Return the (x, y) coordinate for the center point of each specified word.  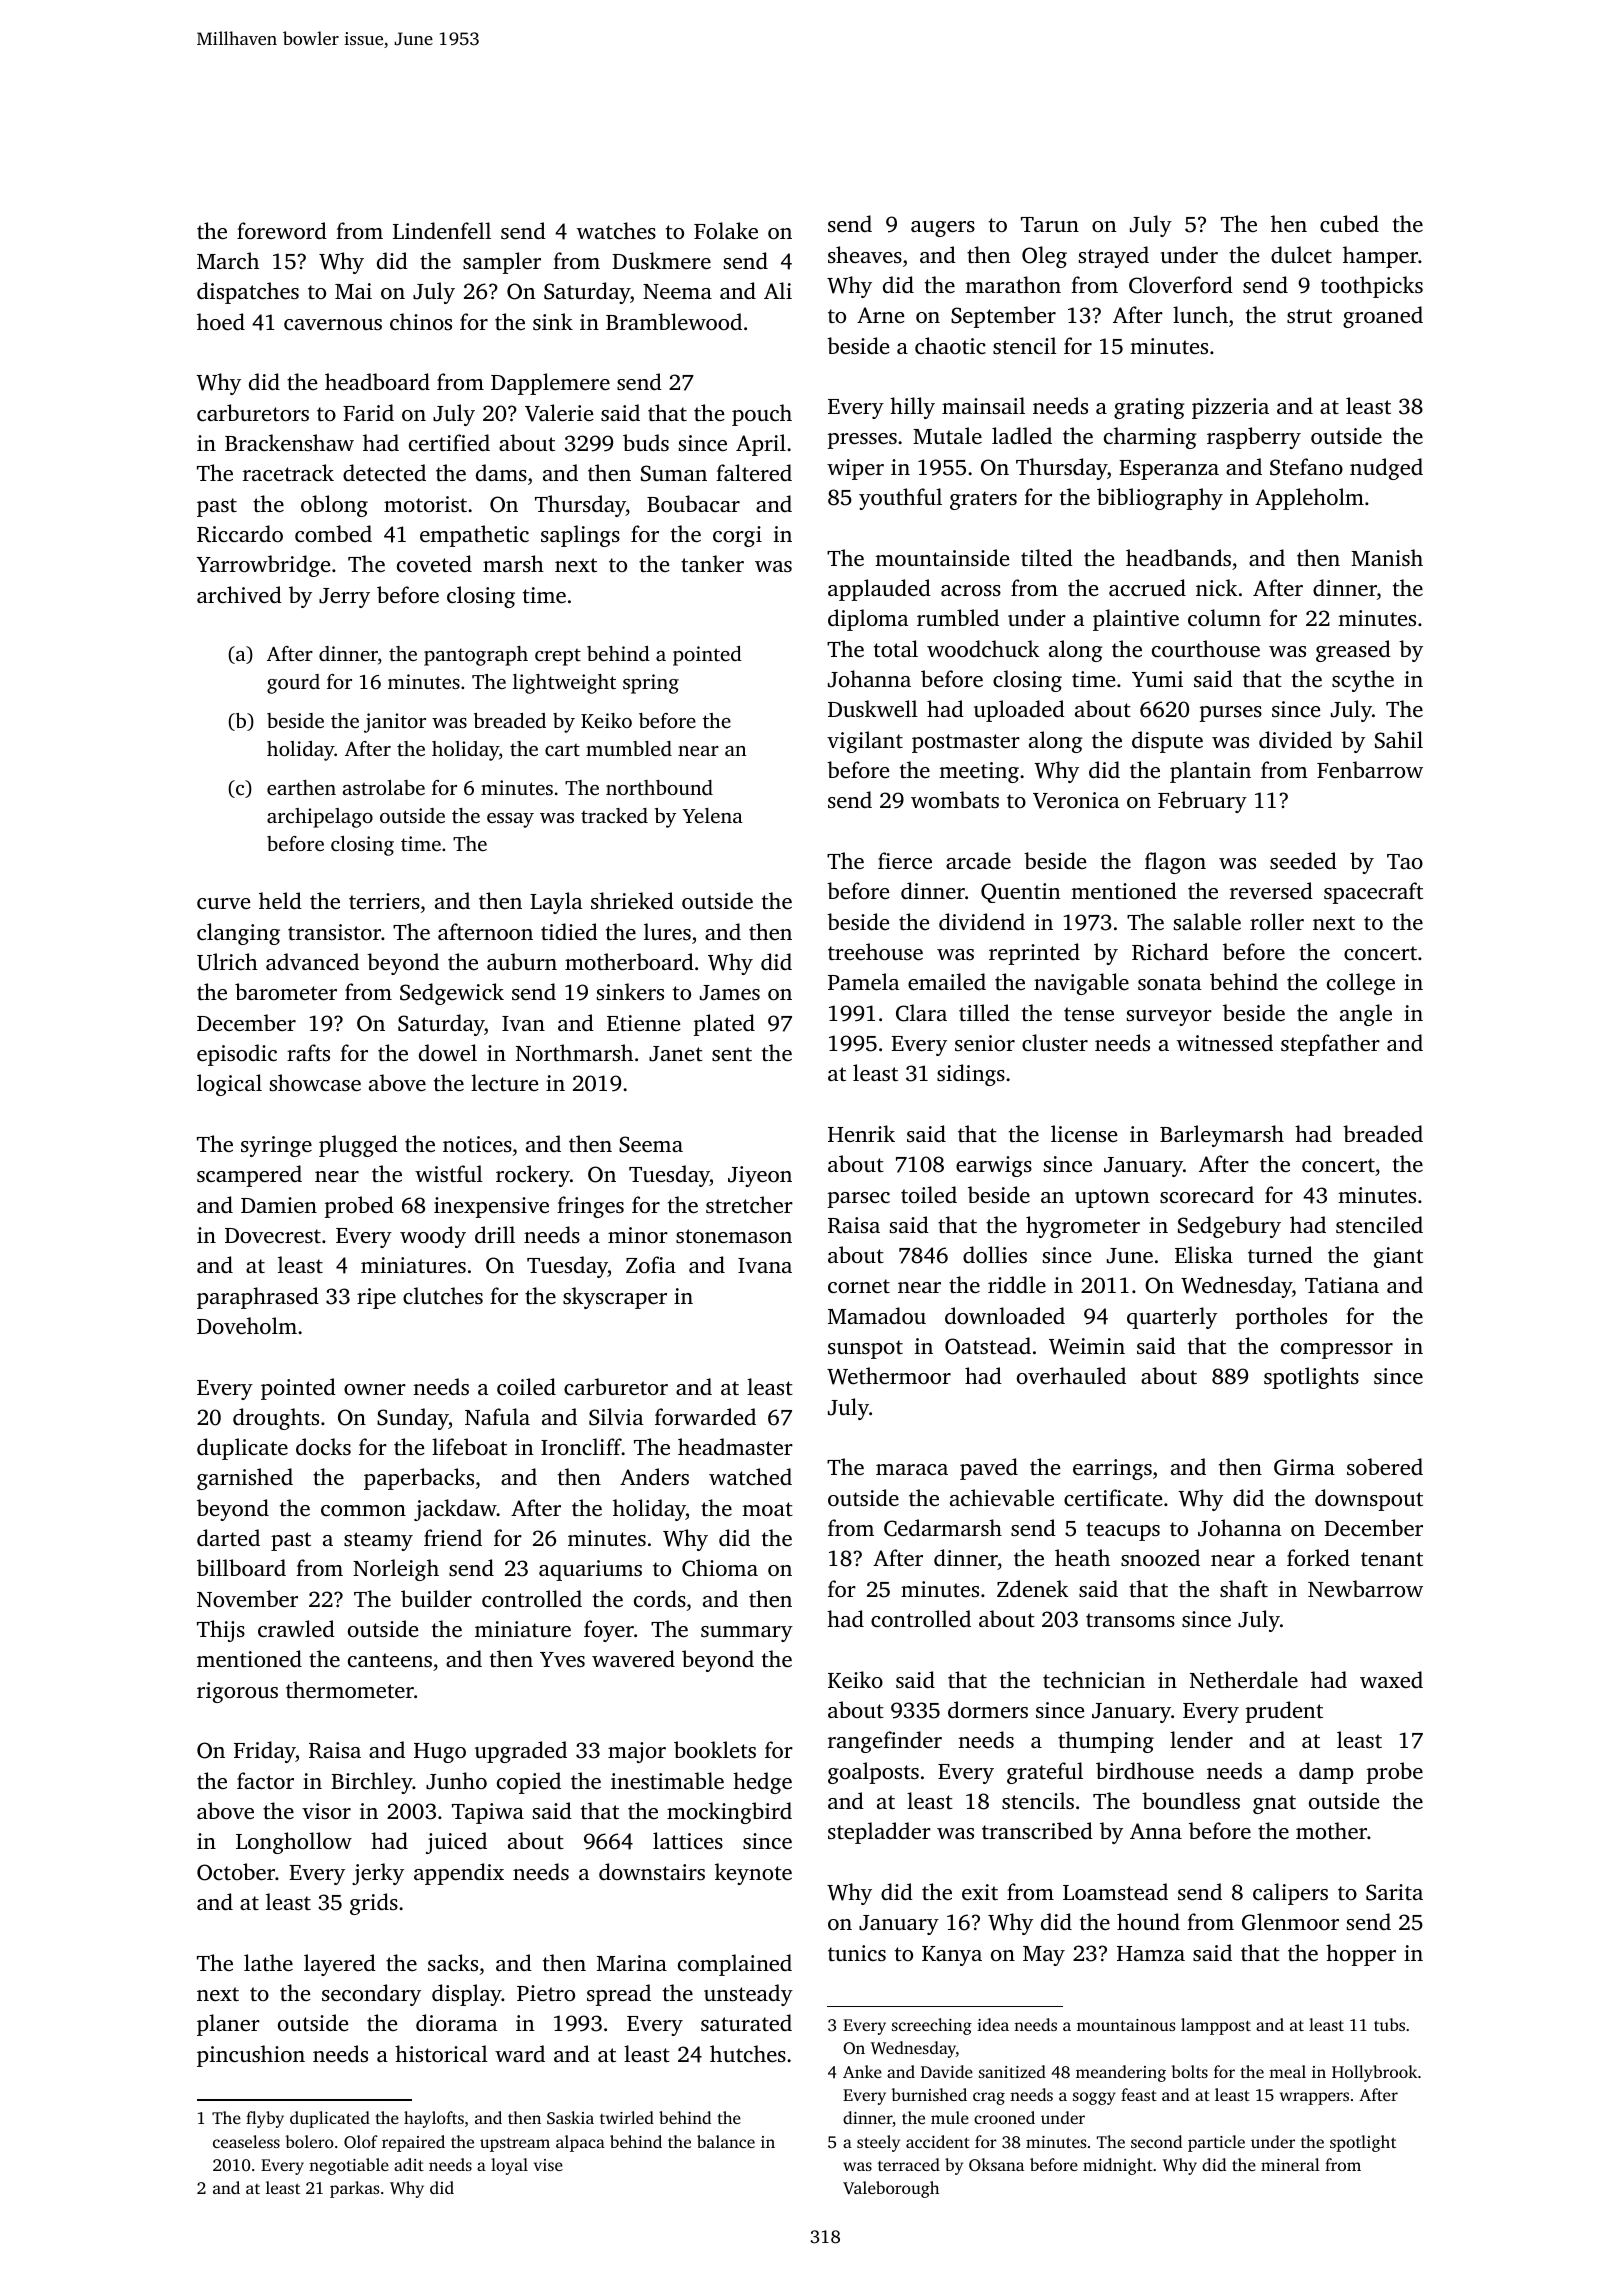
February (1202, 802)
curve (223, 903)
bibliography (1160, 499)
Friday (265, 1752)
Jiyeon (760, 1176)
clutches (443, 1295)
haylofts (434, 2119)
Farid (368, 412)
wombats (955, 799)
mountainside (942, 557)
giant (1398, 1257)
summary (747, 1634)
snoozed (1160, 1557)
